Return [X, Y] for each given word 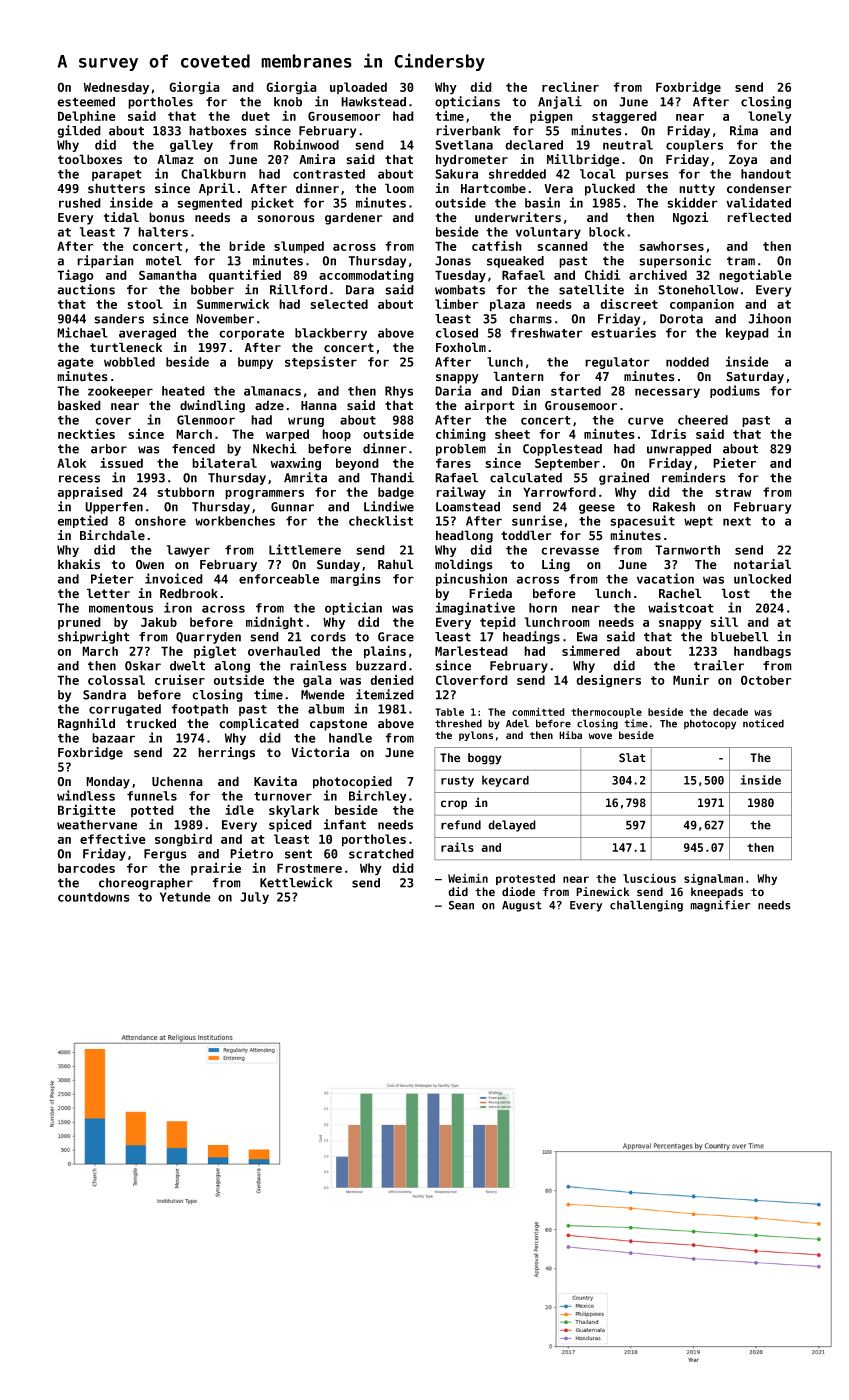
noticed [763, 723]
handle [350, 738]
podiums [735, 391]
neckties [86, 433]
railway [461, 493]
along [232, 667]
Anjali [560, 102]
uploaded [358, 88]
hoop [336, 435]
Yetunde [185, 897]
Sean [461, 905]
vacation [665, 578]
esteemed [86, 102]
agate [75, 363]
